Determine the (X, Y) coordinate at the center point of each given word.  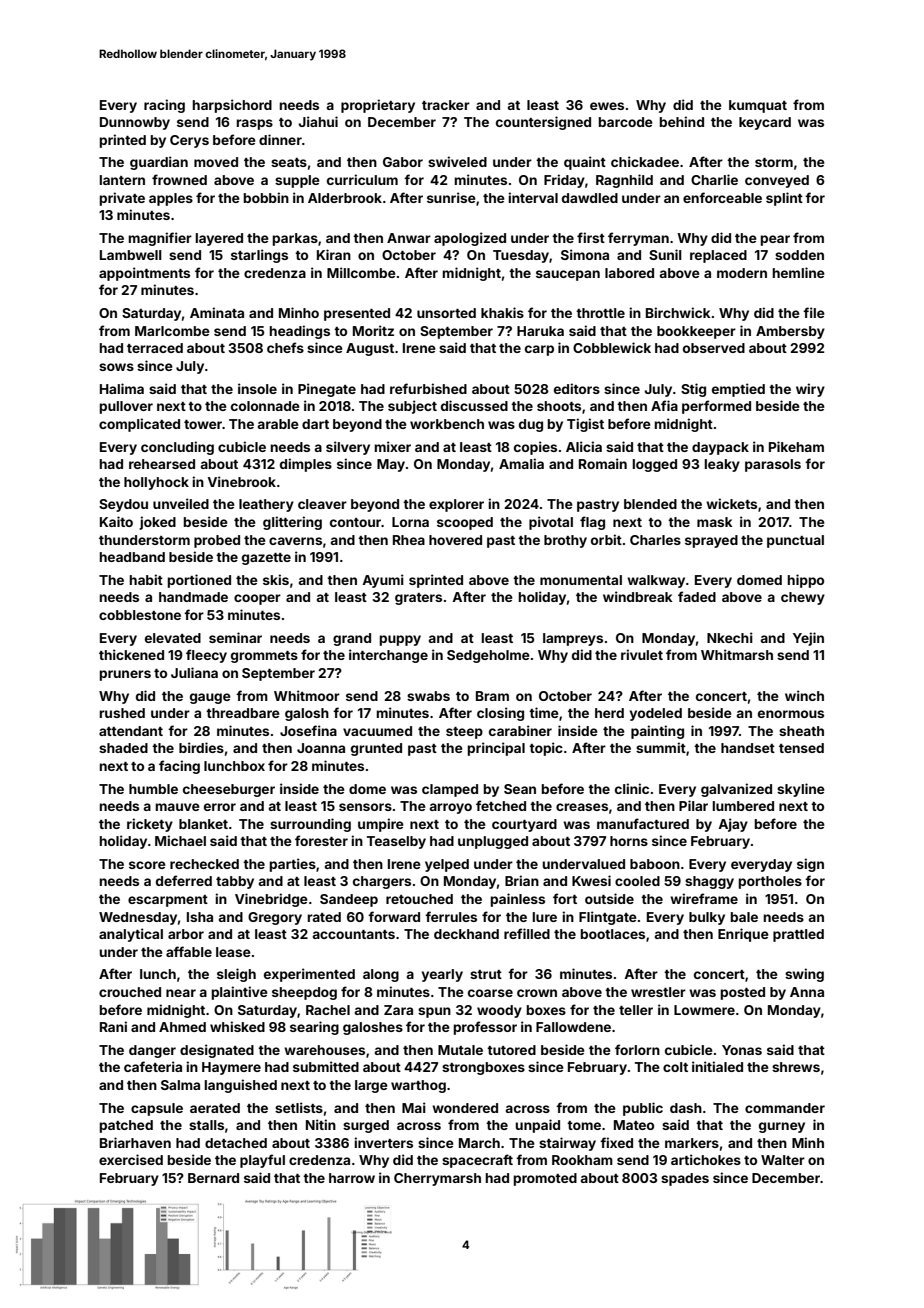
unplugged (493, 842)
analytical (131, 935)
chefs (285, 347)
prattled (798, 935)
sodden (799, 255)
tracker (446, 105)
